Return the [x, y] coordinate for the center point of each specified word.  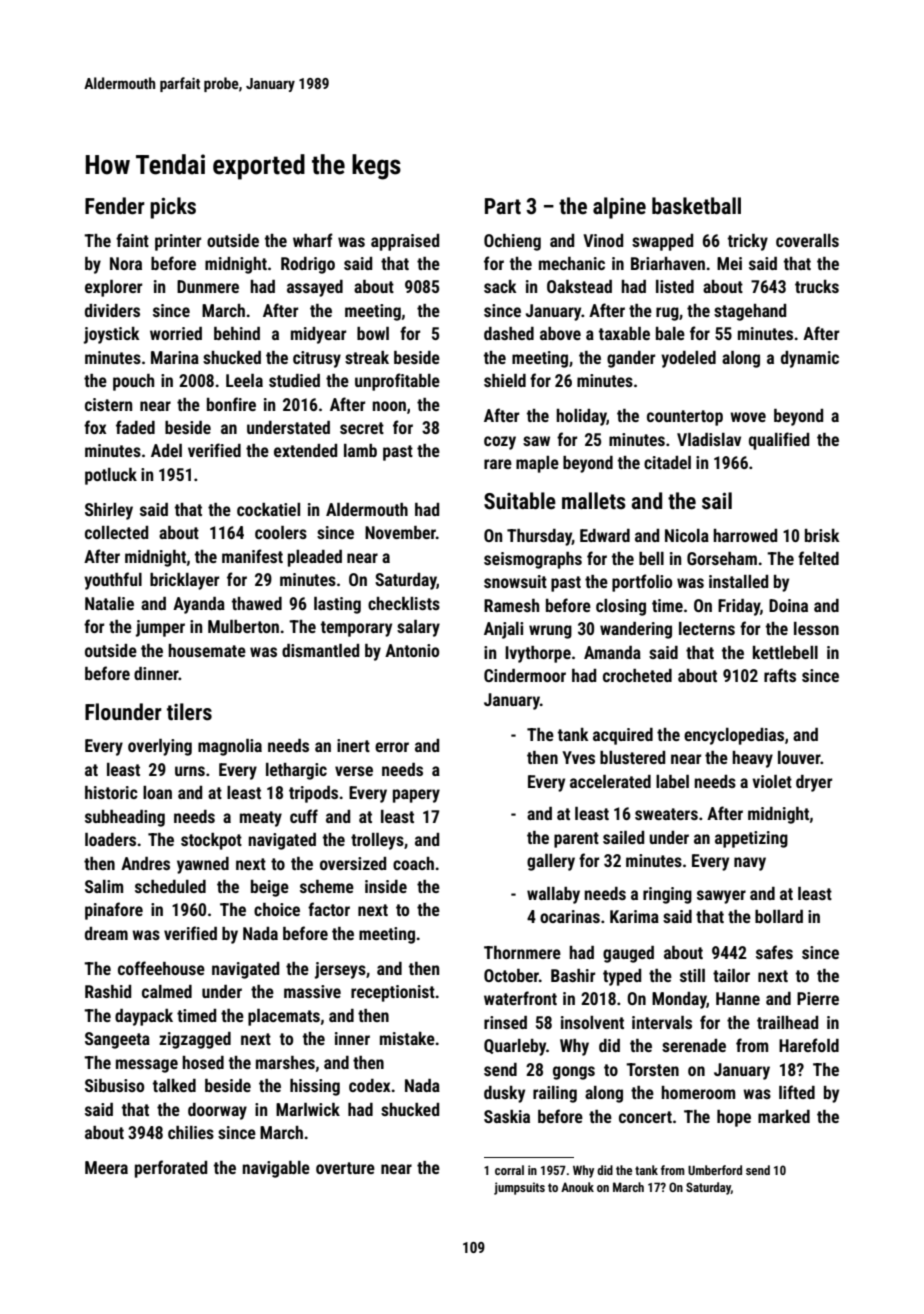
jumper [160, 628]
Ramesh [511, 605]
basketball [696, 206]
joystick [112, 335]
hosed [203, 1062]
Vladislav [709, 439]
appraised [405, 242]
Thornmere [522, 952]
